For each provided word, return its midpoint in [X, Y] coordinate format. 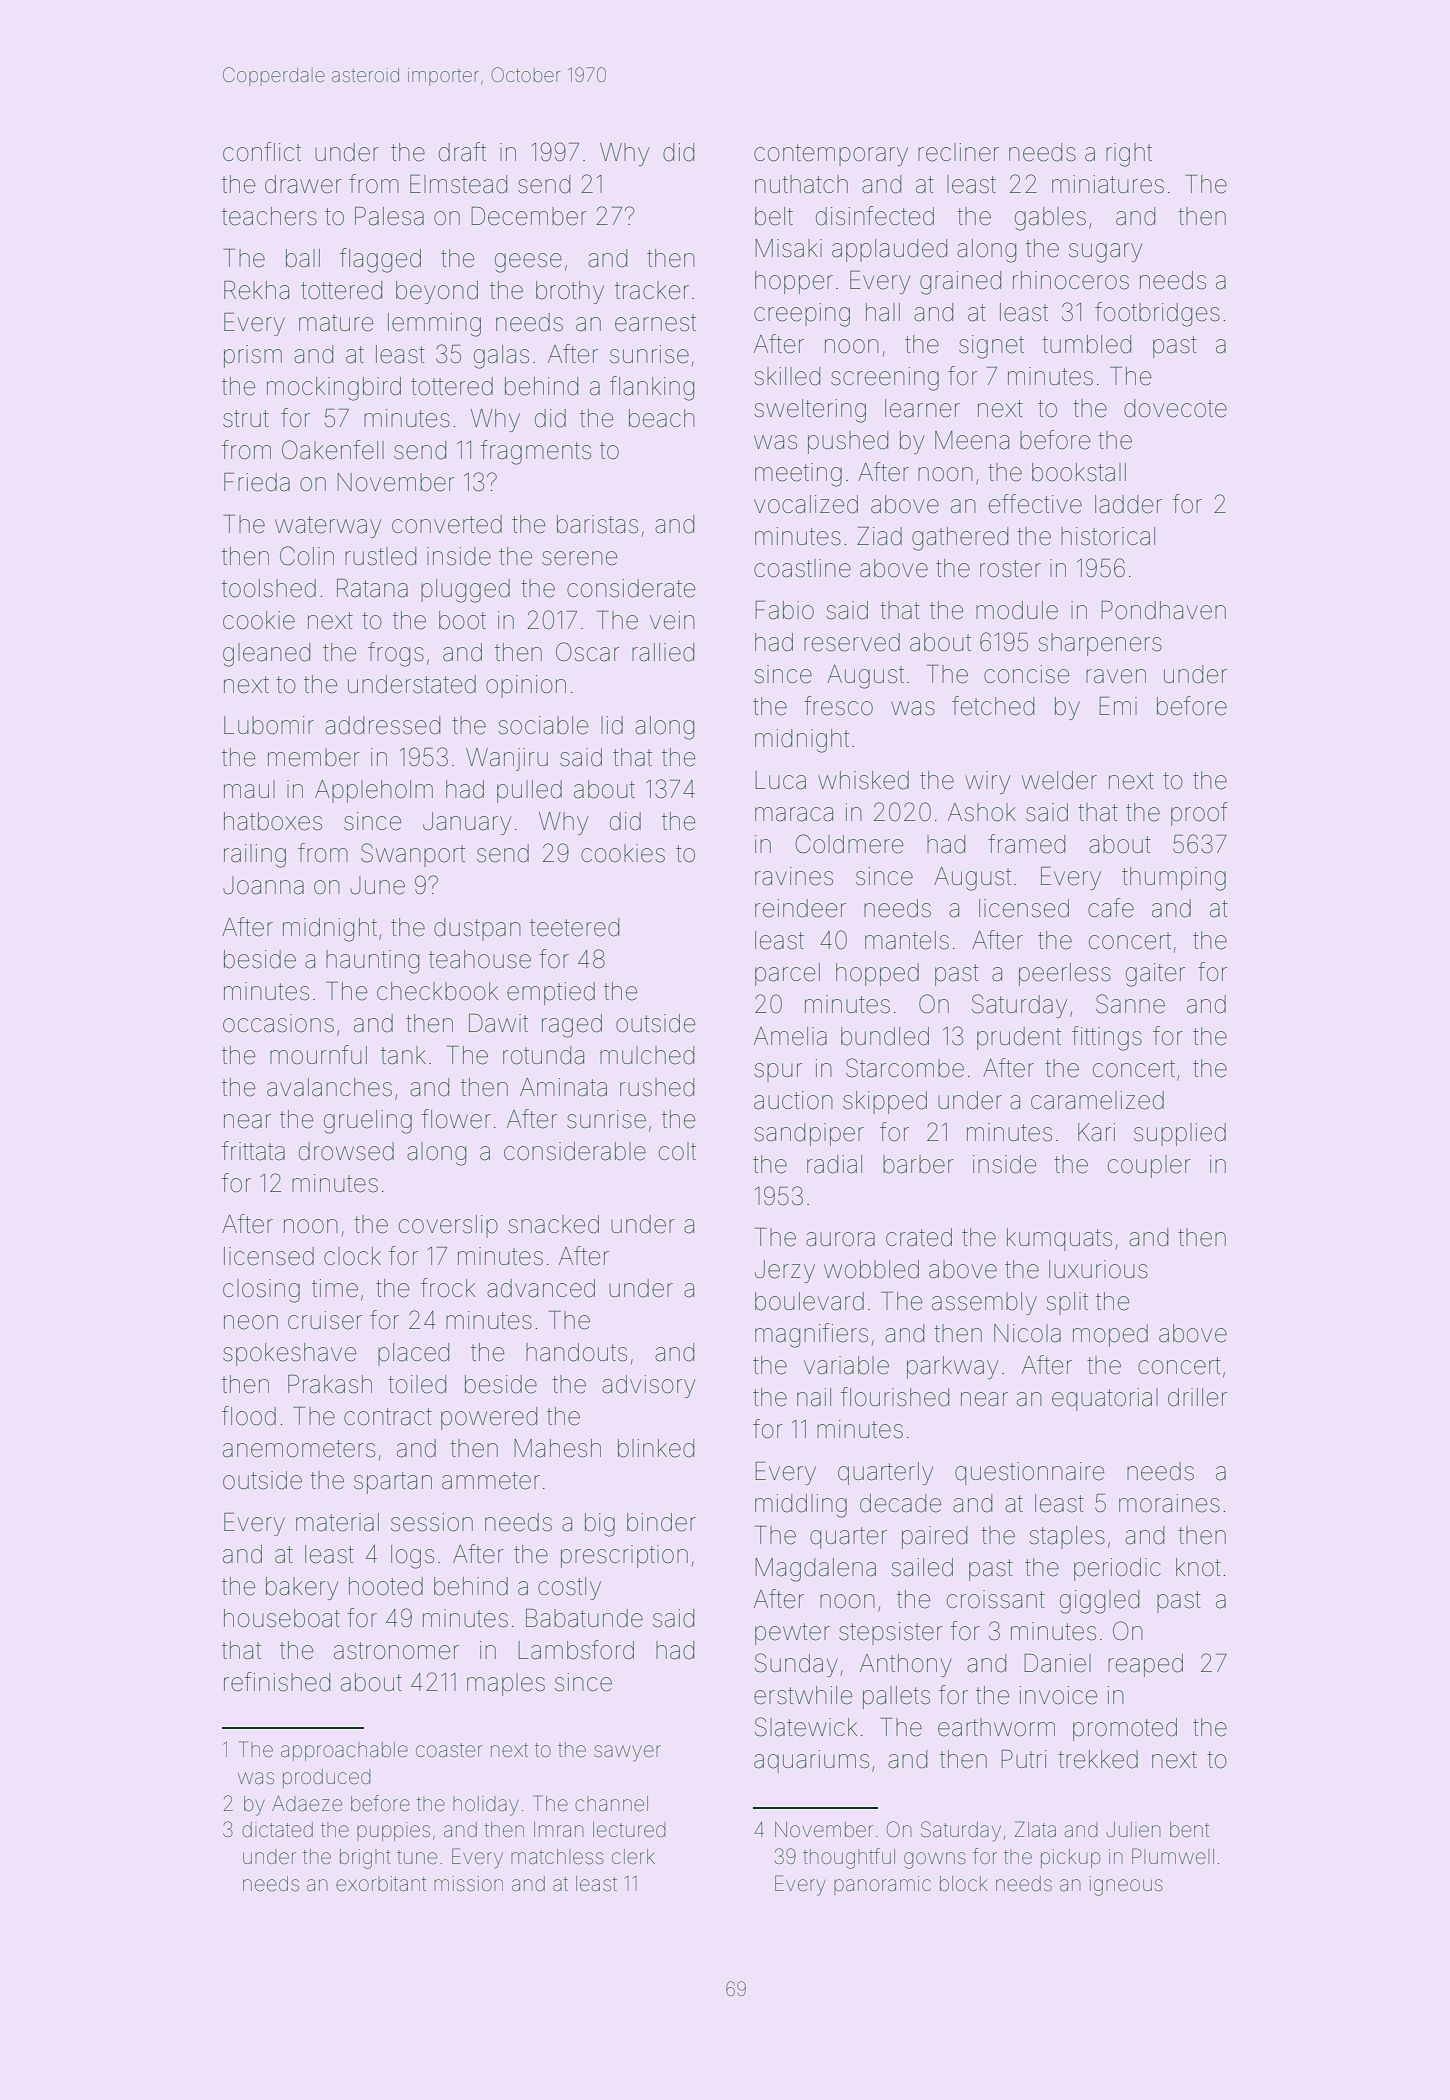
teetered [574, 927]
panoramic [882, 1885]
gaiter [1155, 975]
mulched [647, 1055]
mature [336, 323]
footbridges [1157, 314]
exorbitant [381, 1884]
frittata [253, 1151]
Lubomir [269, 725]
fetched [993, 706]
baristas [597, 524]
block [963, 1883]
